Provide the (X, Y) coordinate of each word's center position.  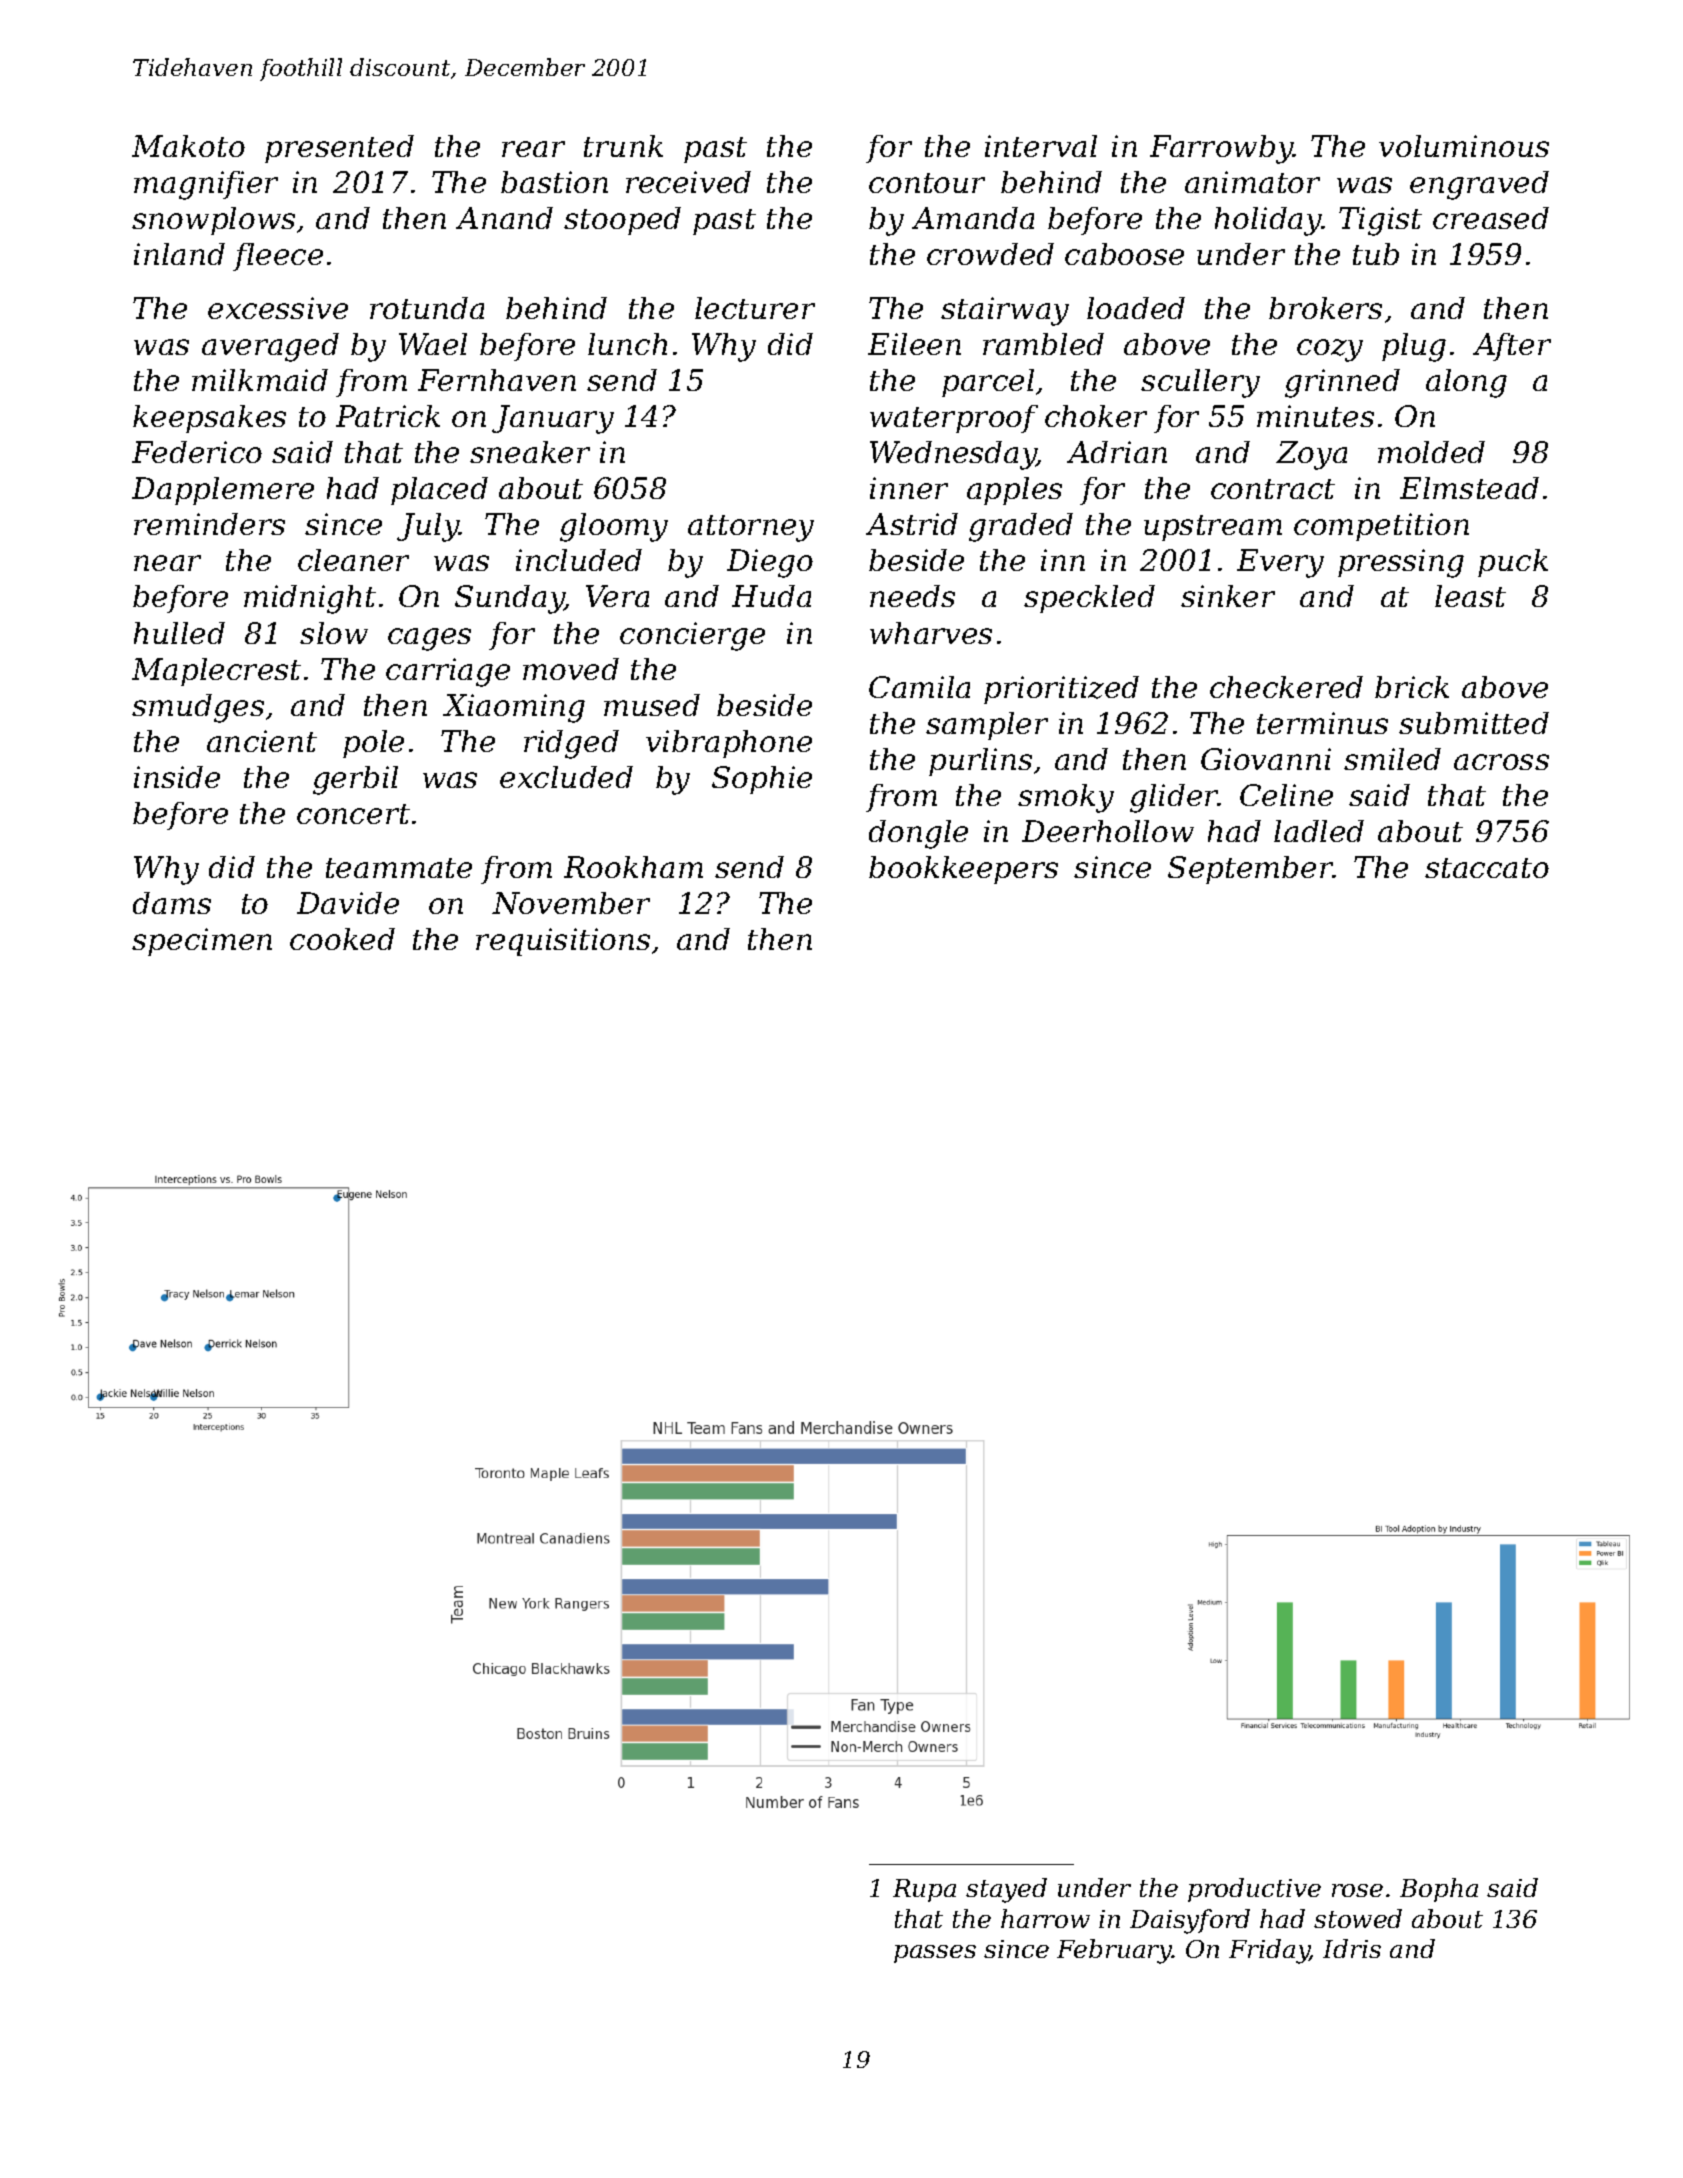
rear (533, 149)
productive (1254, 1890)
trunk (623, 146)
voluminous (1464, 146)
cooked (342, 939)
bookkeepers (963, 870)
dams (172, 903)
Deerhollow (1108, 831)
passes (935, 1954)
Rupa (924, 1890)
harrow (1045, 1918)
